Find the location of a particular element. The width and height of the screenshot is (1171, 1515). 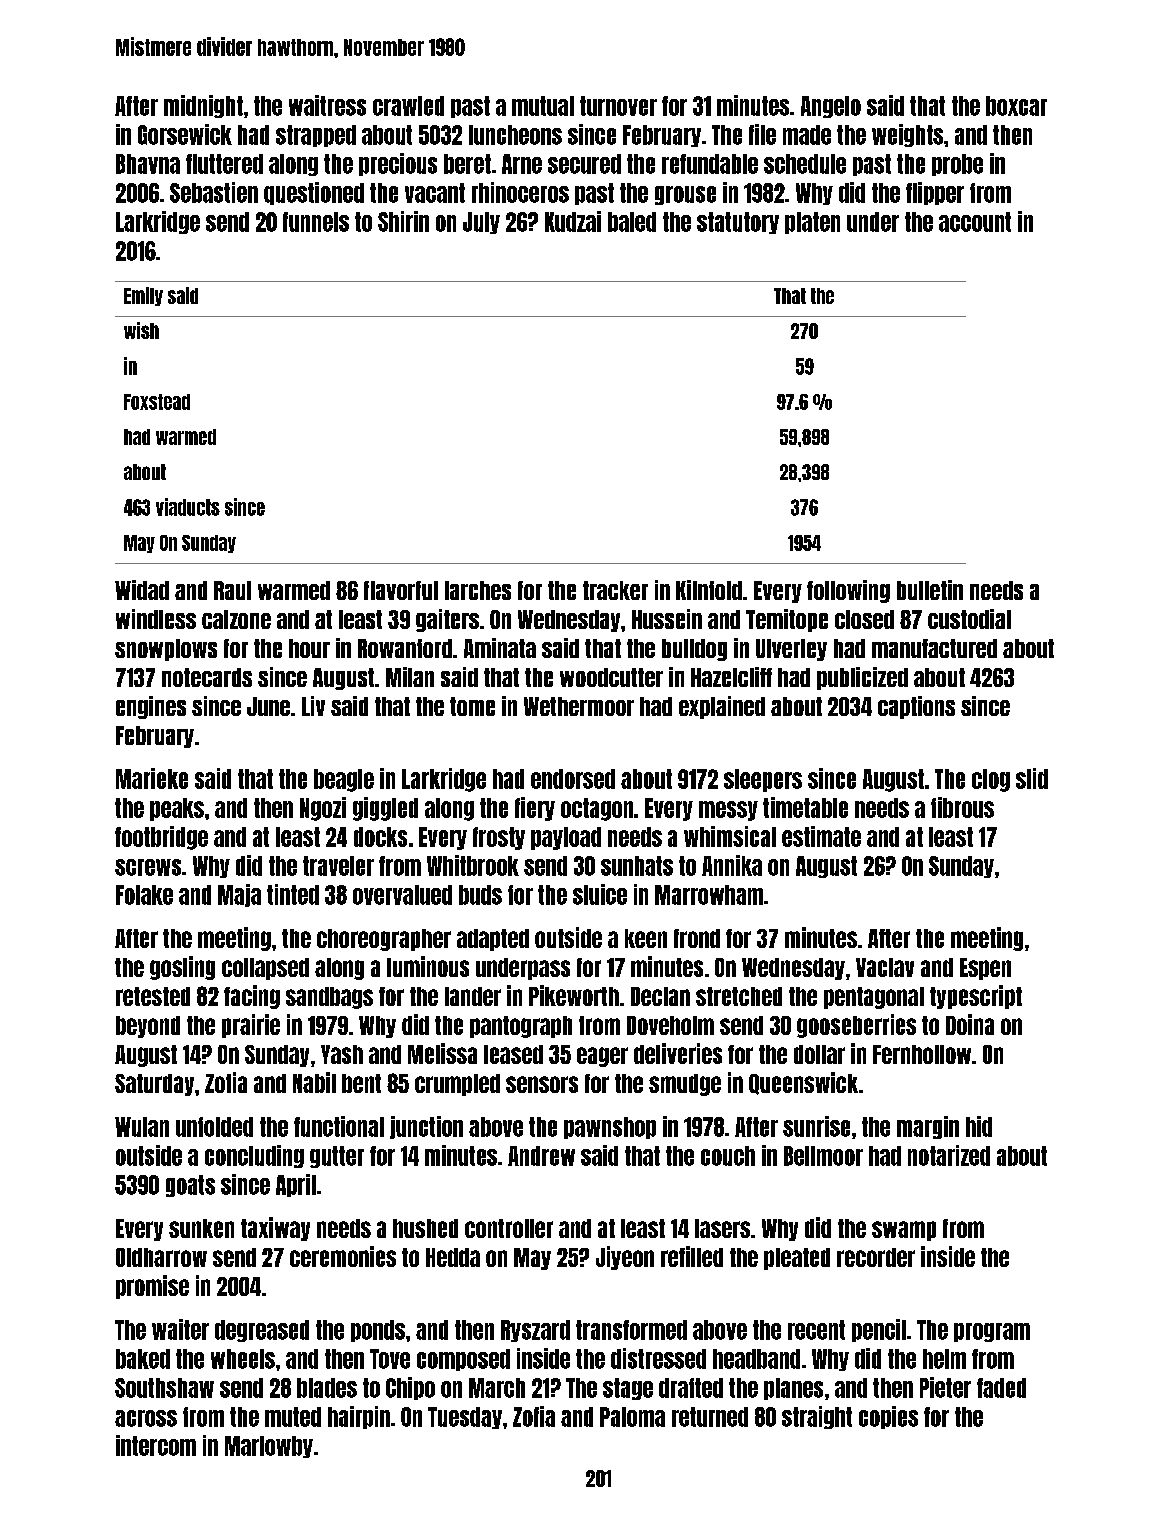

strapped is located at coordinates (316, 136).
